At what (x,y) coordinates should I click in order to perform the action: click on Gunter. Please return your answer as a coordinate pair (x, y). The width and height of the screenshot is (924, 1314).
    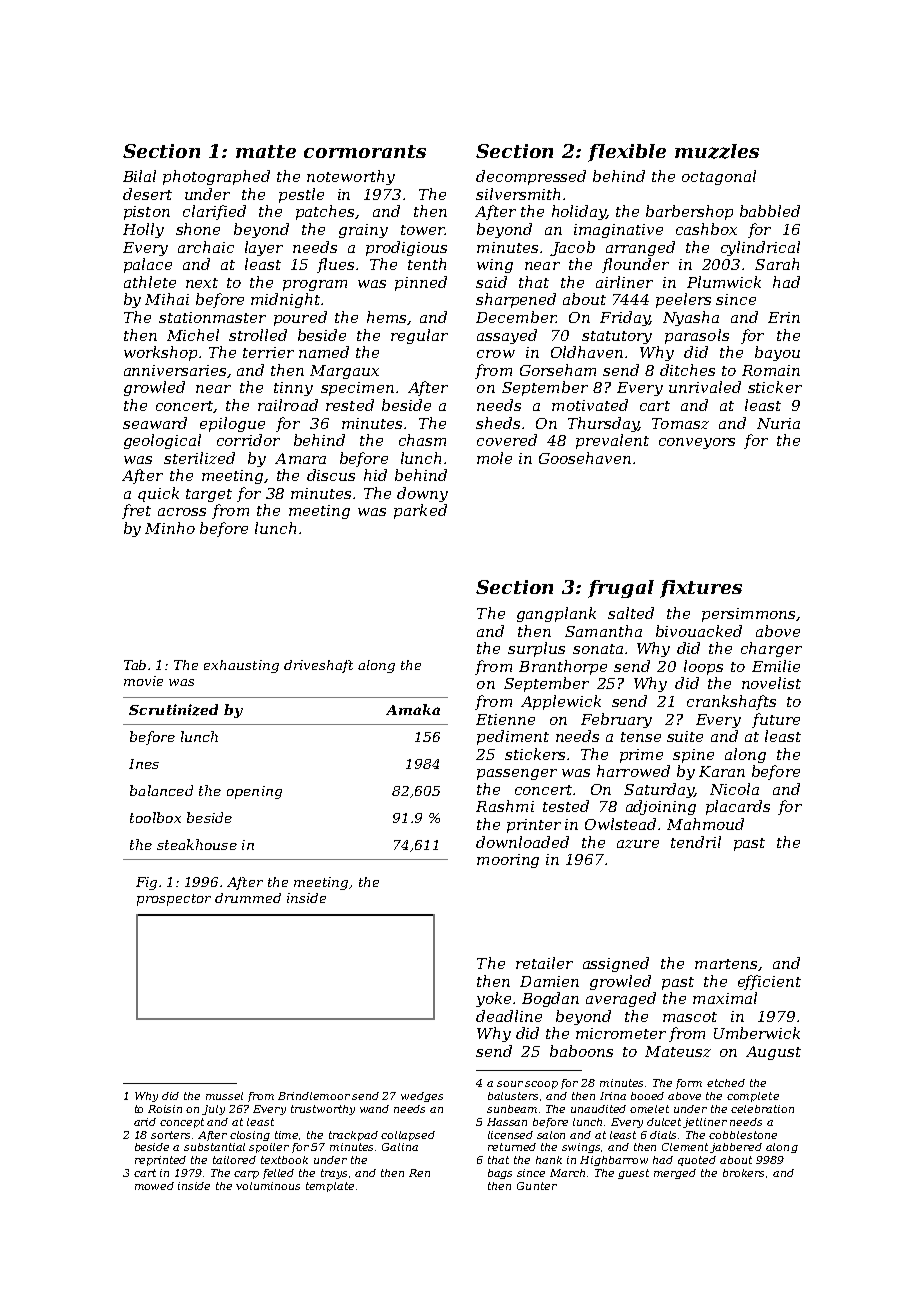
    Looking at the image, I should click on (537, 1186).
